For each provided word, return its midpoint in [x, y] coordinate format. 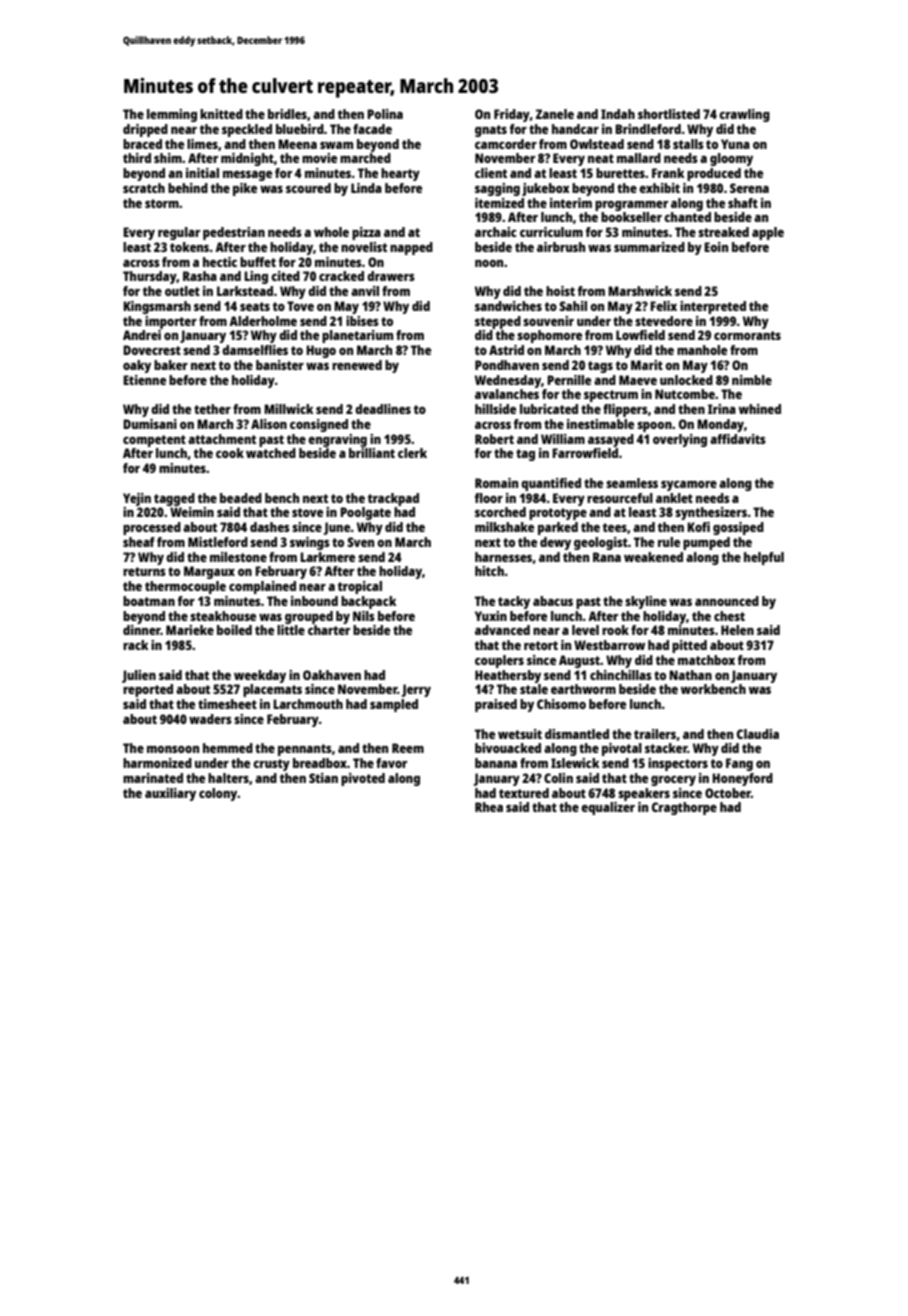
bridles [287, 114]
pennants [305, 750]
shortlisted [669, 114]
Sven [360, 542]
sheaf [139, 542]
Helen [737, 630]
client [491, 173]
